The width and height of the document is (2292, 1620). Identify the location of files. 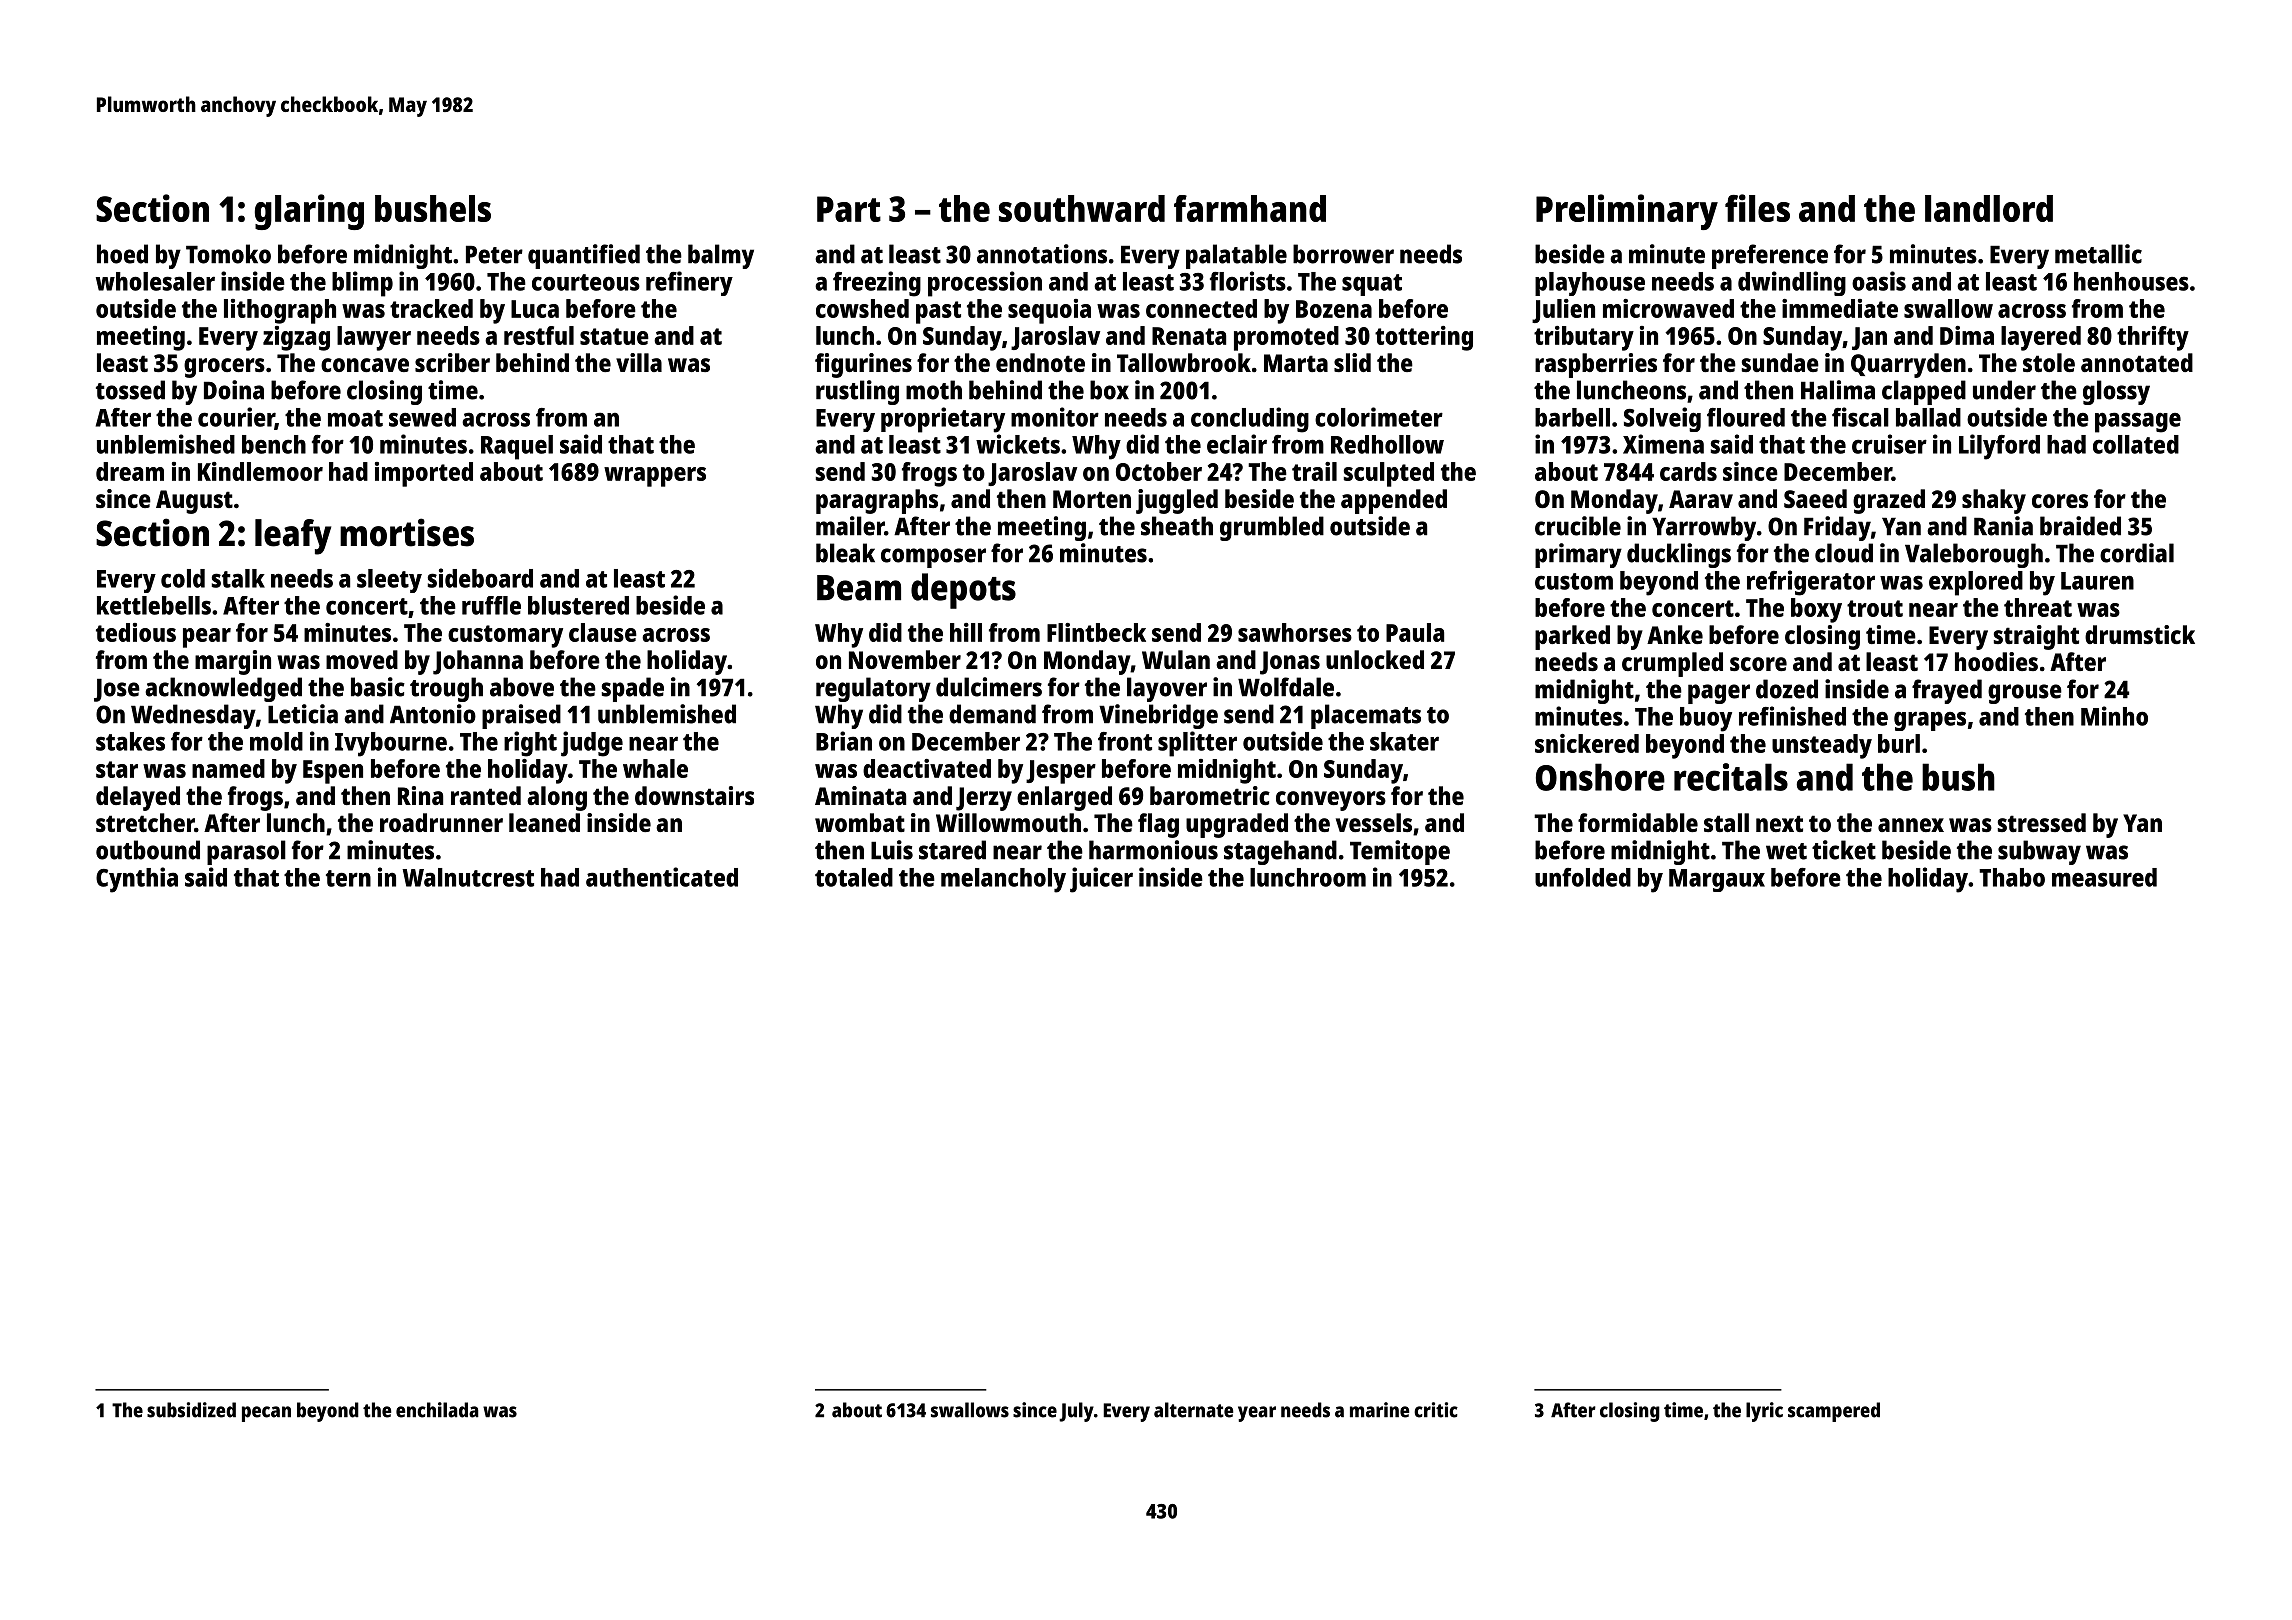
(1757, 208).
